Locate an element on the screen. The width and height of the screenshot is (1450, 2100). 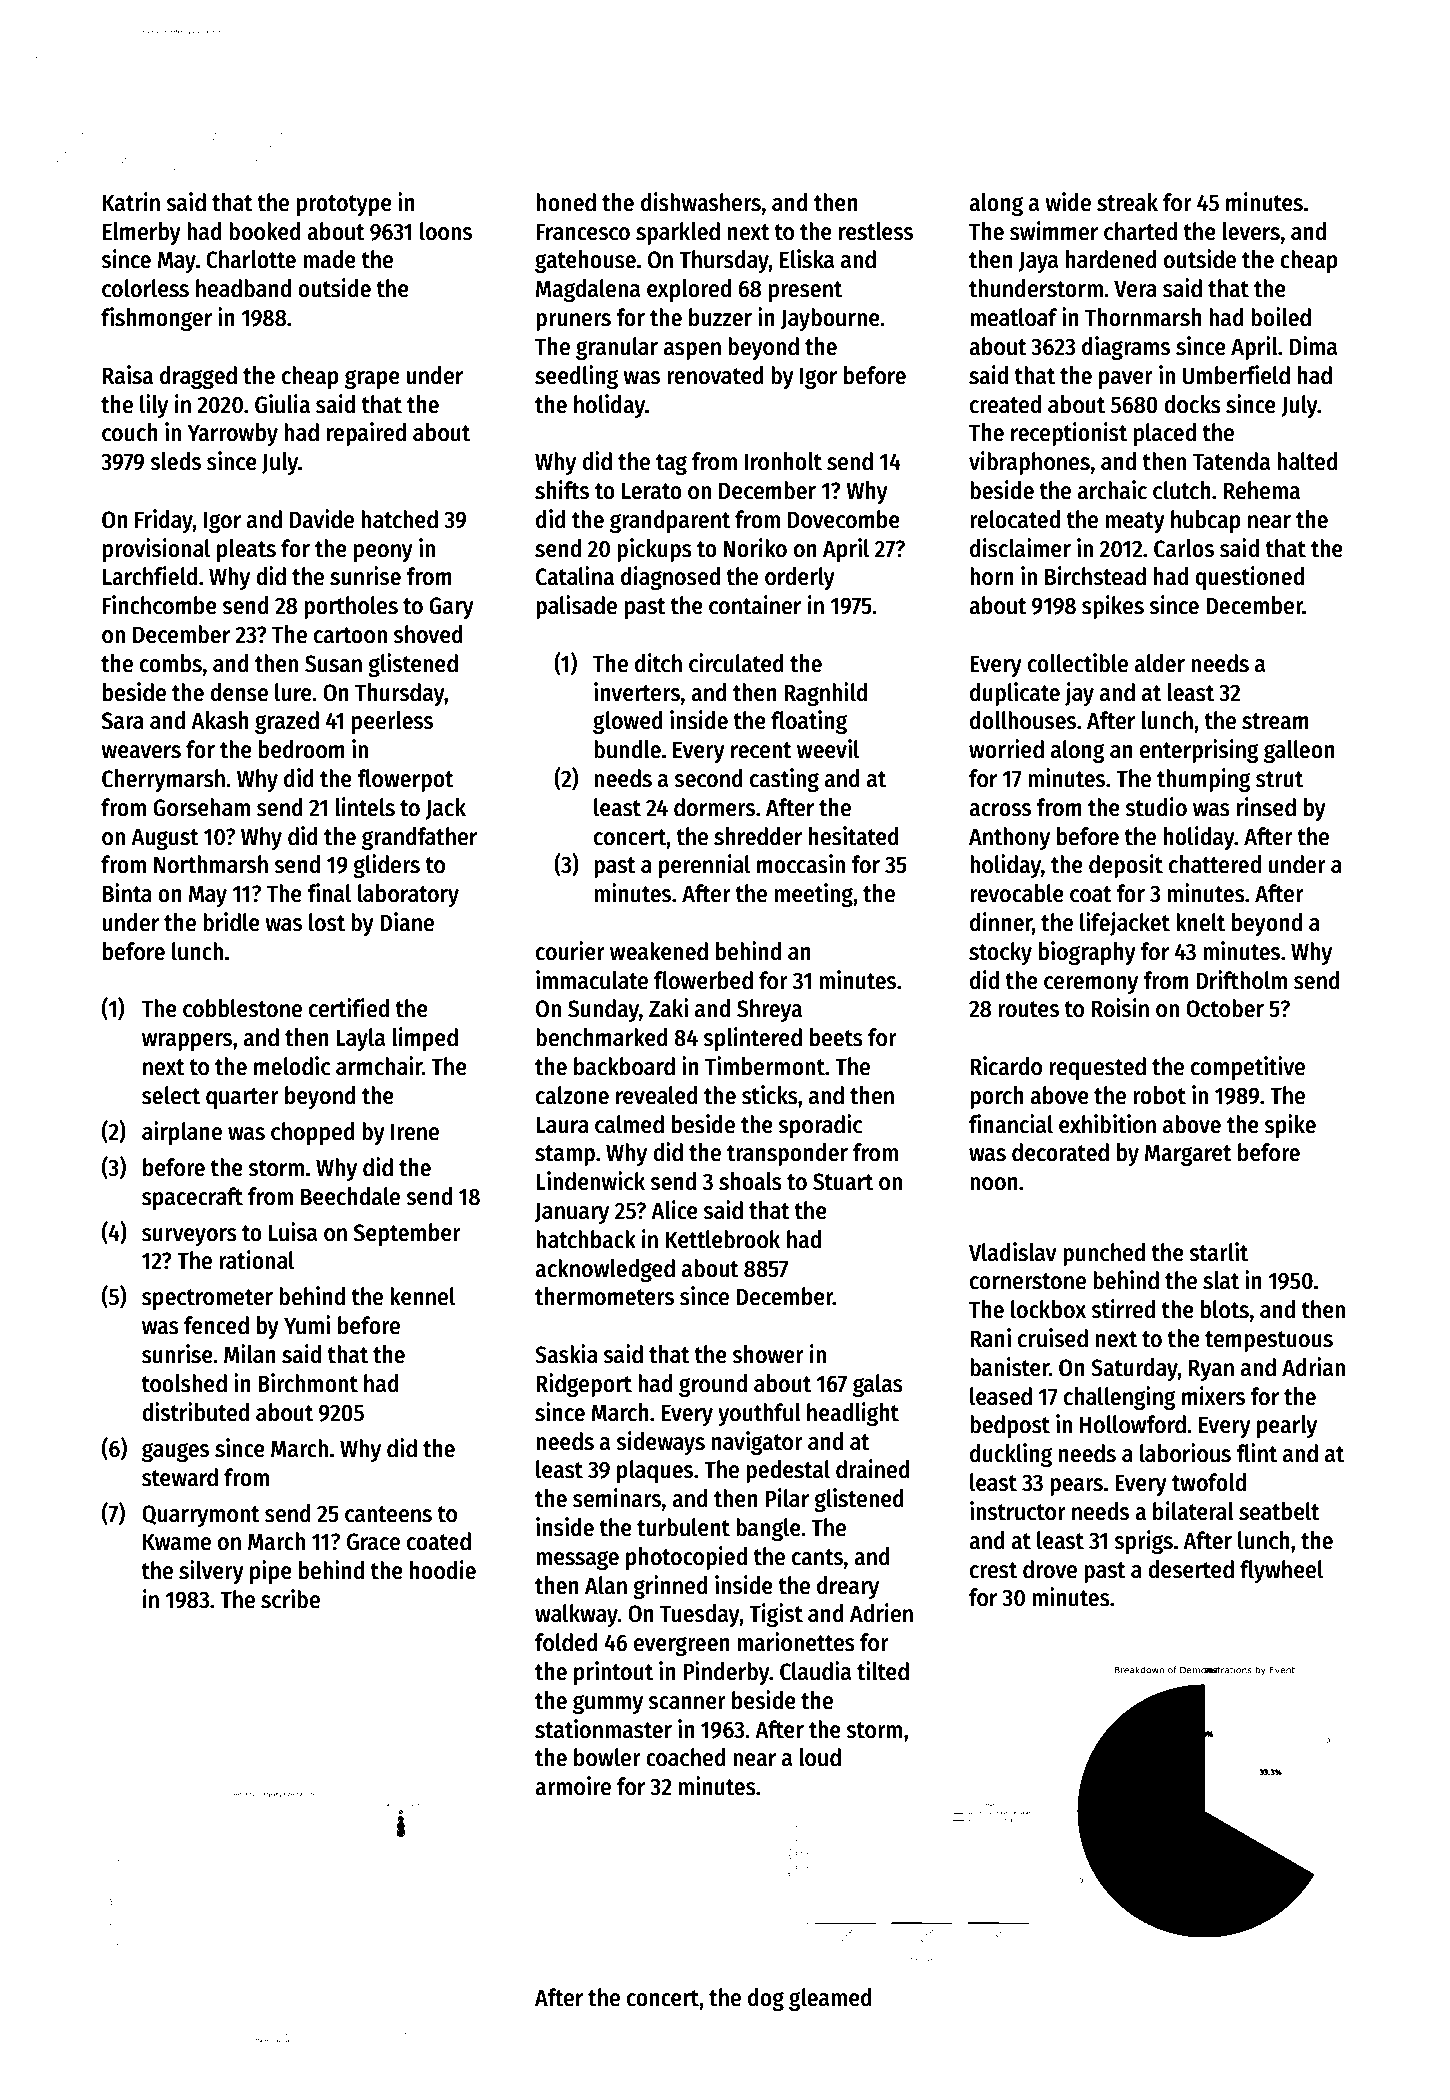
loud is located at coordinates (820, 1757).
